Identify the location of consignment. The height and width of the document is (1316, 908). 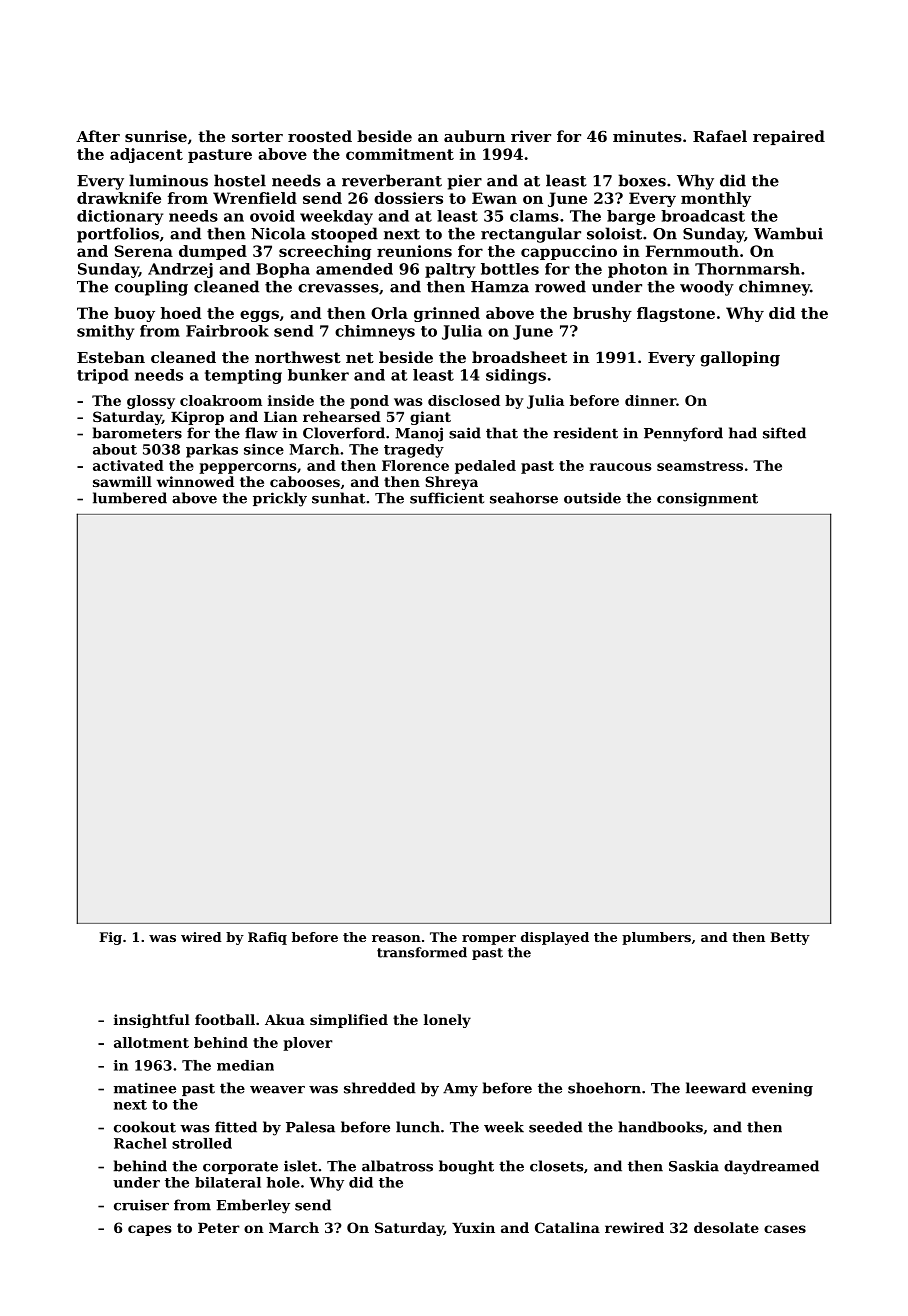
(707, 499).
